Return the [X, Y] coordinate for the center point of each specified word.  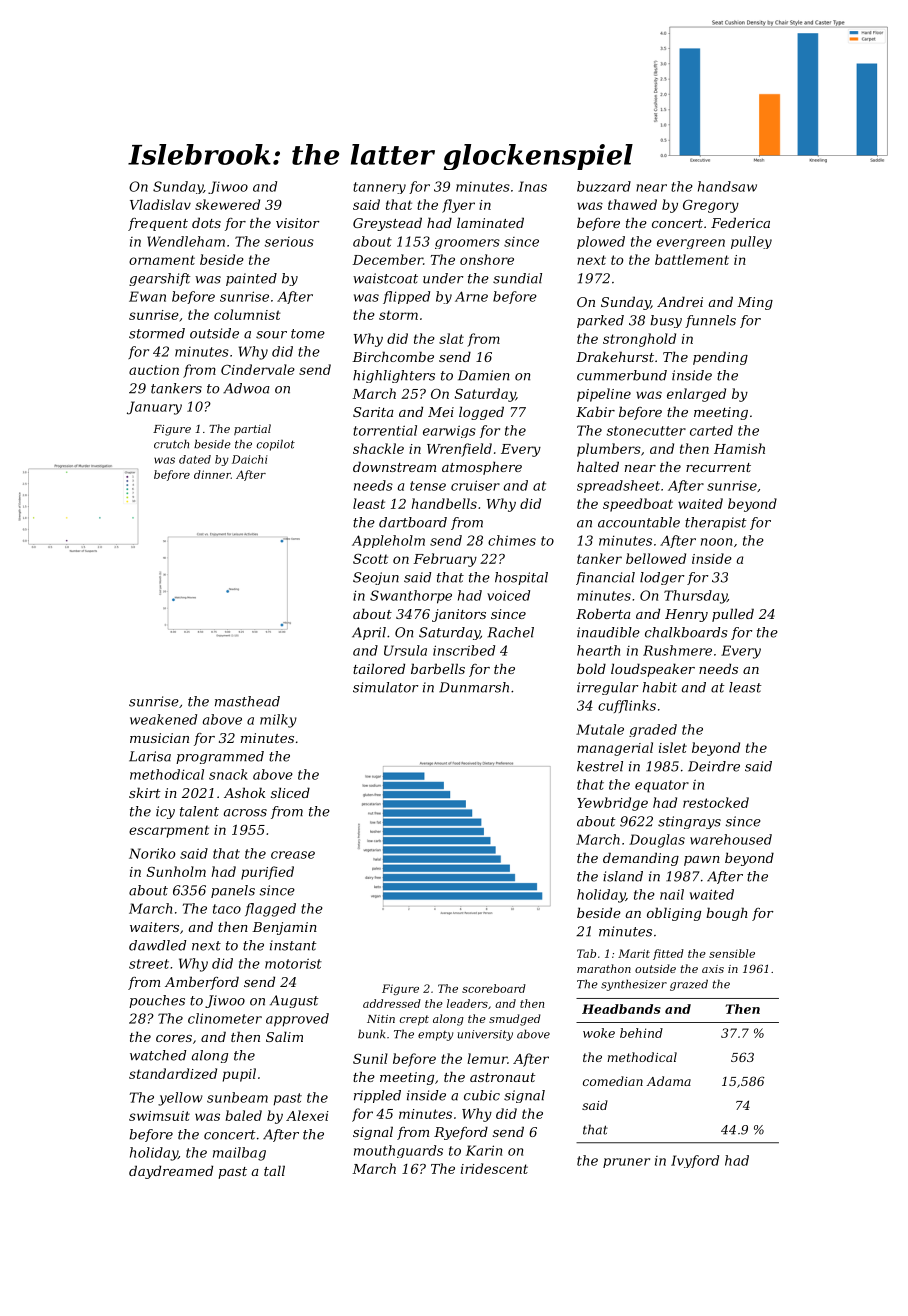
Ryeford [461, 1133]
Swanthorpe [411, 597]
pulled [733, 615]
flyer [458, 206]
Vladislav [160, 204]
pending [720, 358]
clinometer [225, 1018]
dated [195, 459]
